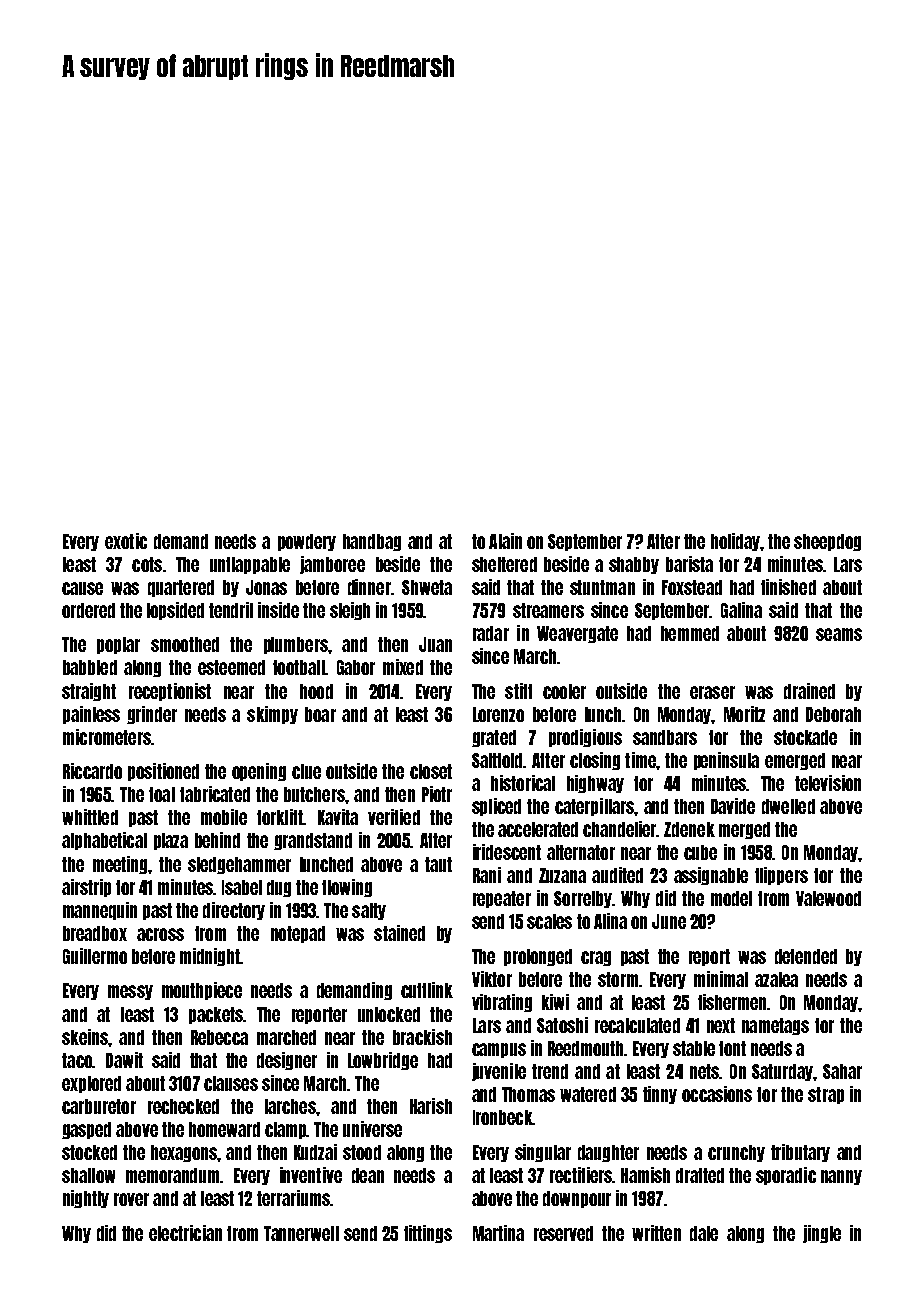 The height and width of the screenshot is (1308, 924). I want to click on grandstand, so click(313, 841).
